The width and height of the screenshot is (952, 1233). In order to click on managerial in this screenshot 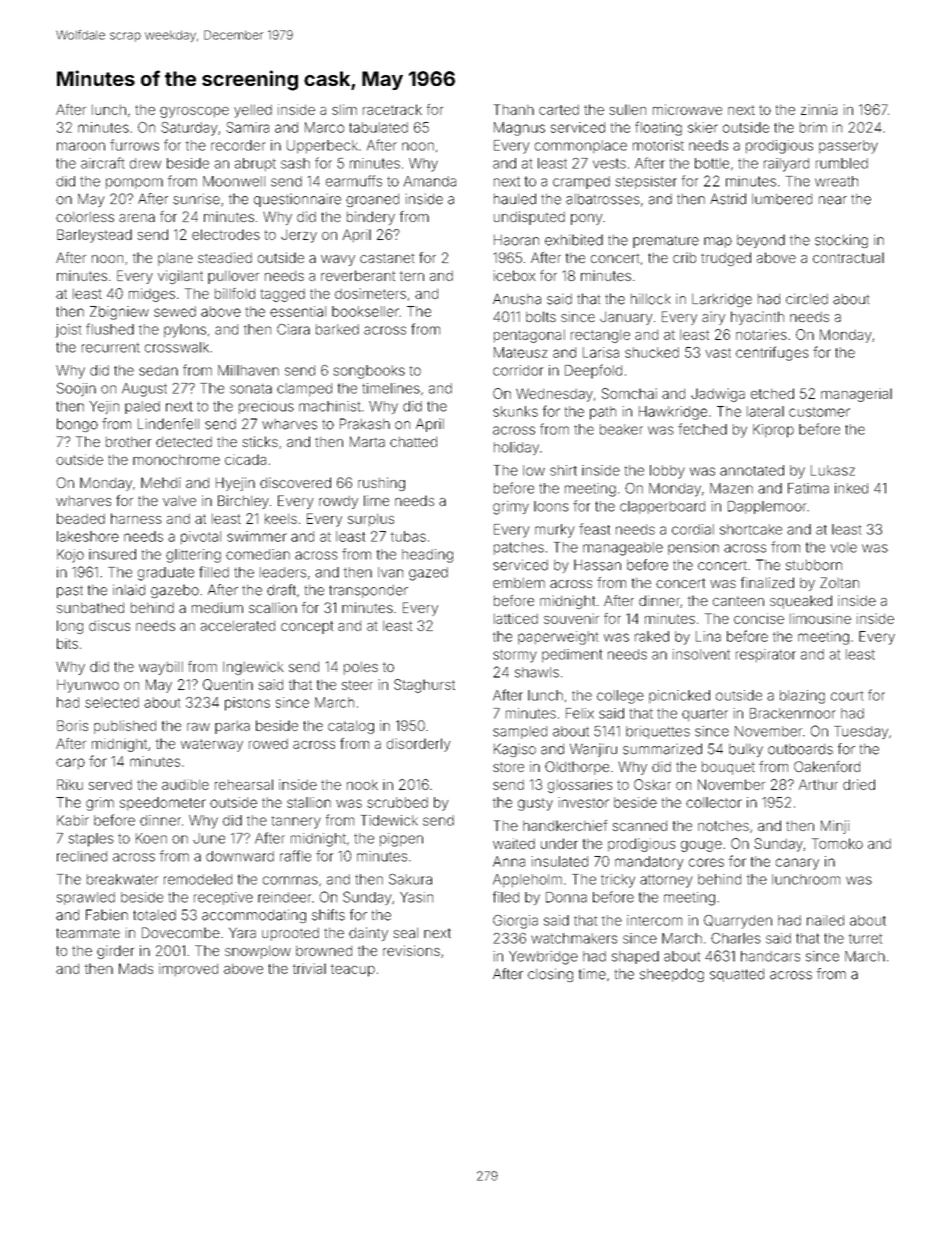, I will do `click(856, 395)`.
